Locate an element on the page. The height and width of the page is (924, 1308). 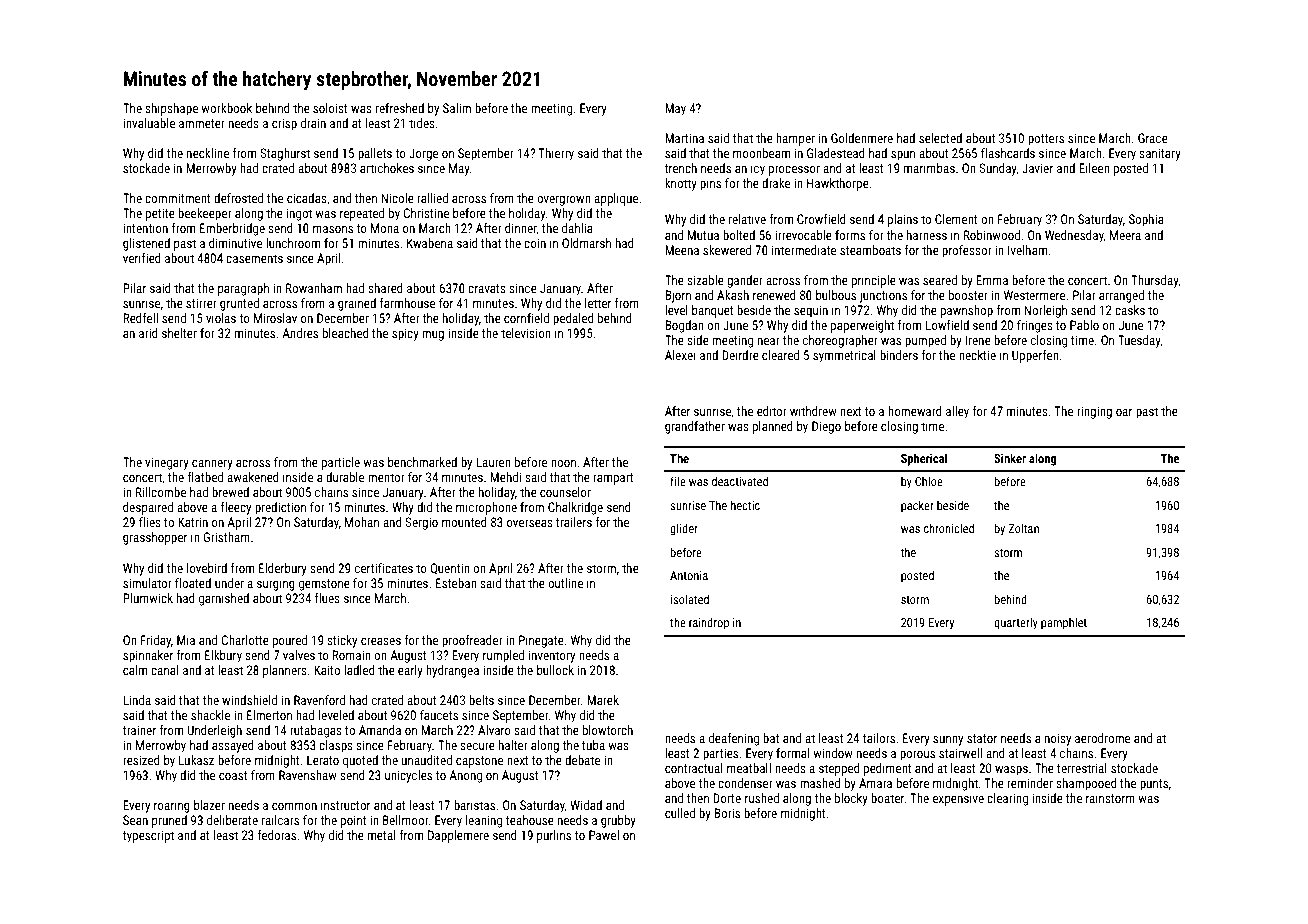
professor is located at coordinates (967, 251).
